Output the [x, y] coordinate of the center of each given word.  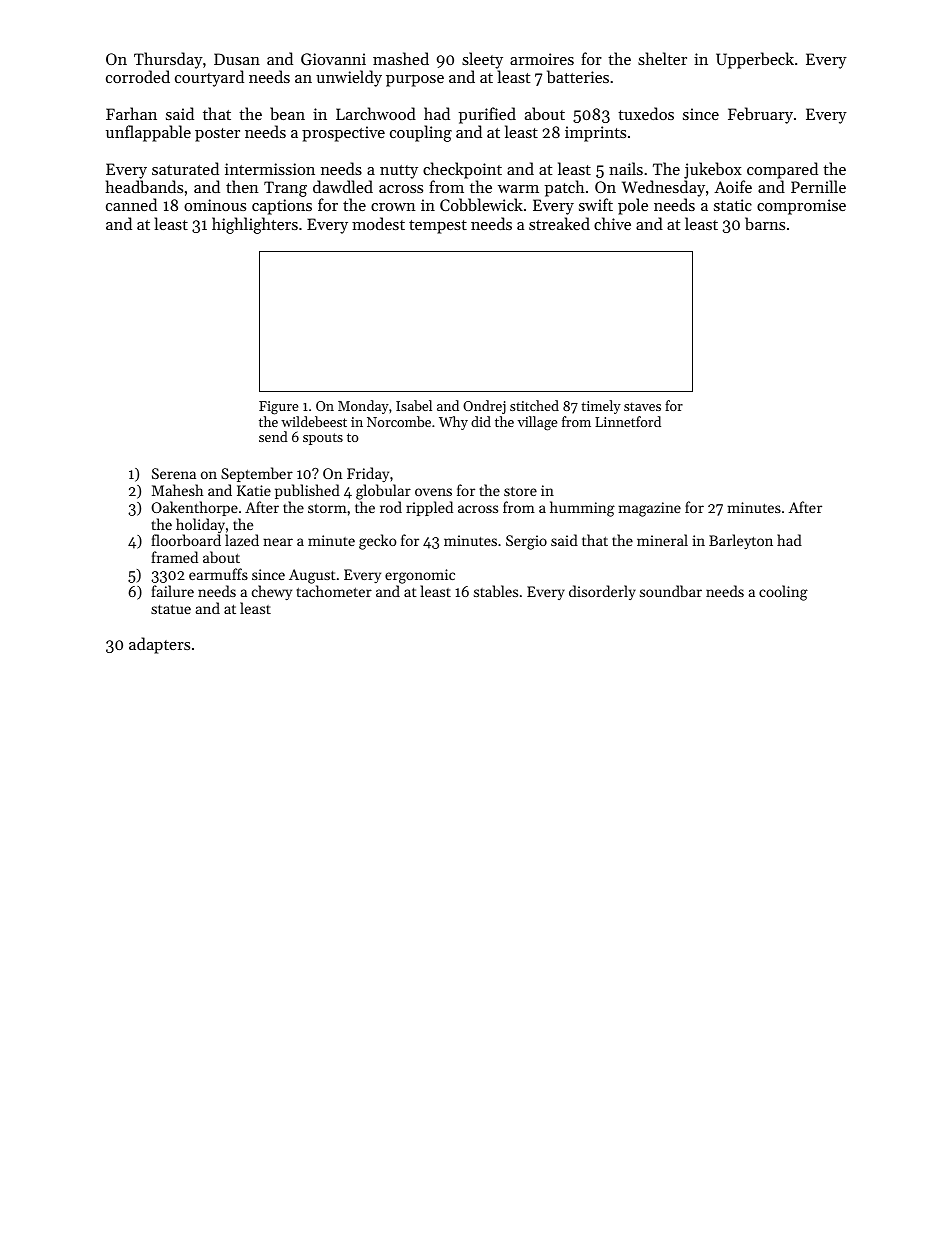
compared [782, 170]
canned [131, 204]
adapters [159, 645]
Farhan [131, 113]
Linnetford [628, 421]
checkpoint [462, 170]
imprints [595, 134]
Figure [278, 408]
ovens [433, 492]
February [760, 115]
